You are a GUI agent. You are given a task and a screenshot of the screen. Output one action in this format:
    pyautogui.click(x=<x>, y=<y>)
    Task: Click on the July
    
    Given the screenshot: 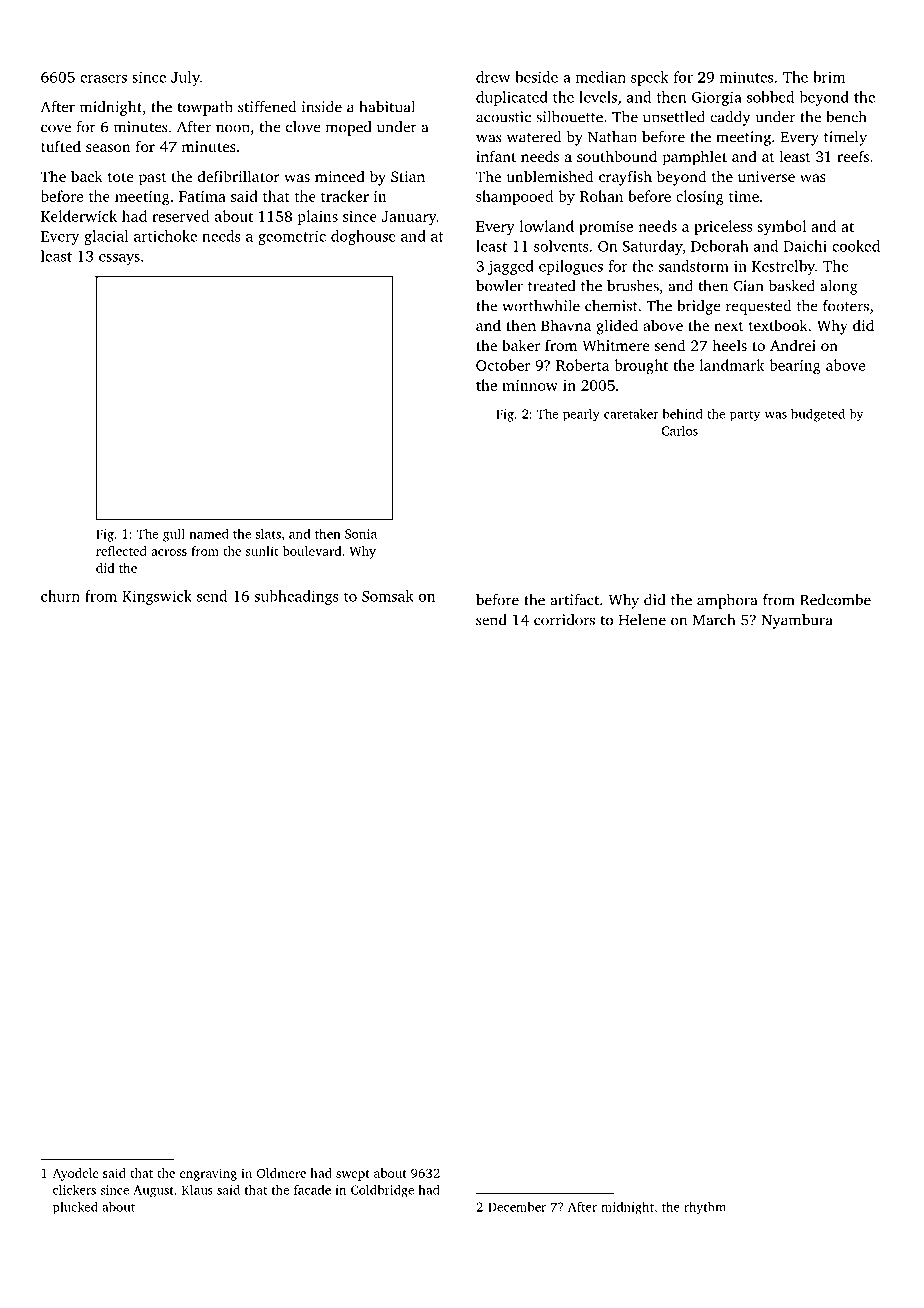 What is the action you would take?
    pyautogui.click(x=185, y=78)
